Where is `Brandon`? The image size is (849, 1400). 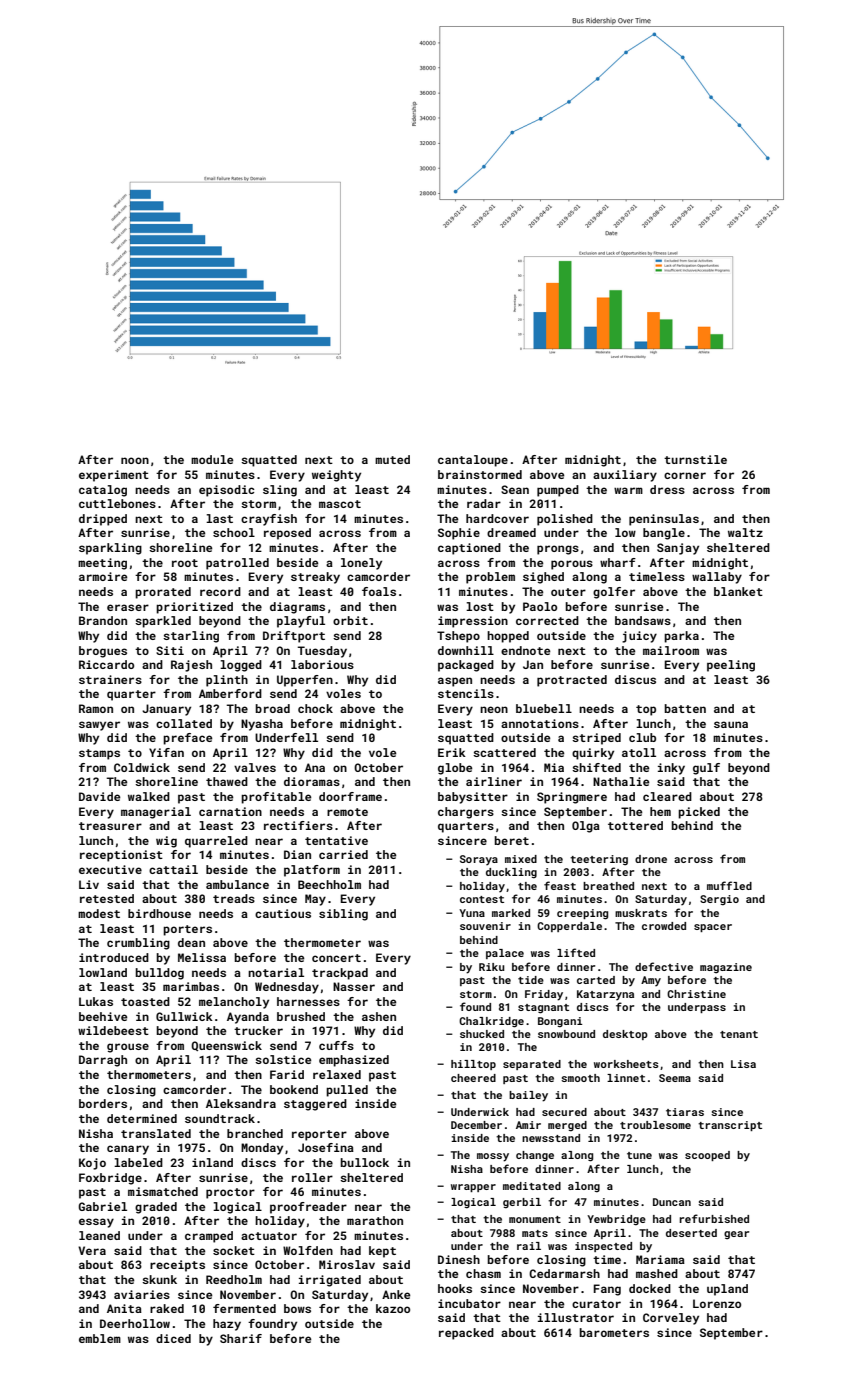
Brandon is located at coordinates (103, 620).
